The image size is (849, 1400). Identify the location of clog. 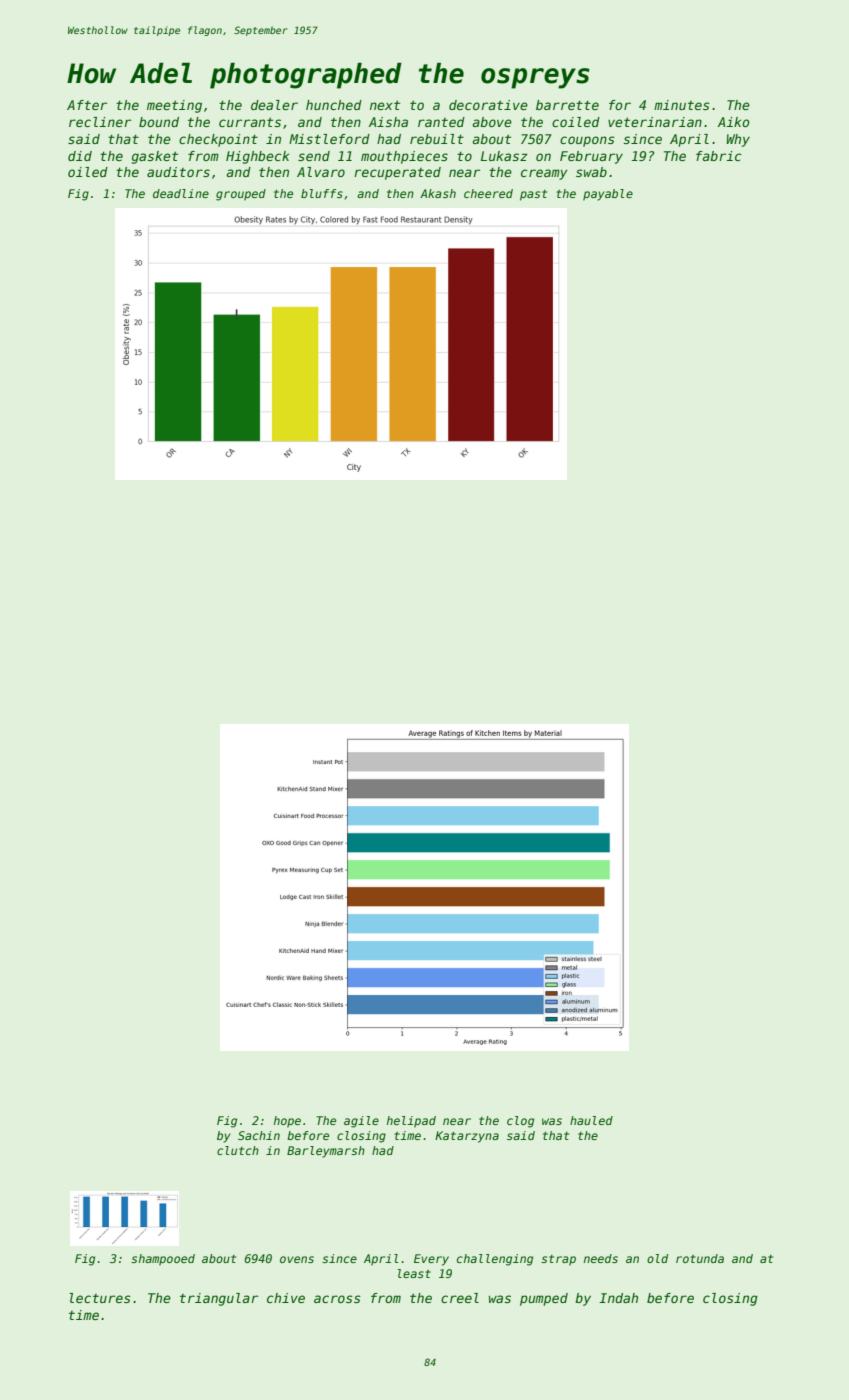
(520, 1122).
